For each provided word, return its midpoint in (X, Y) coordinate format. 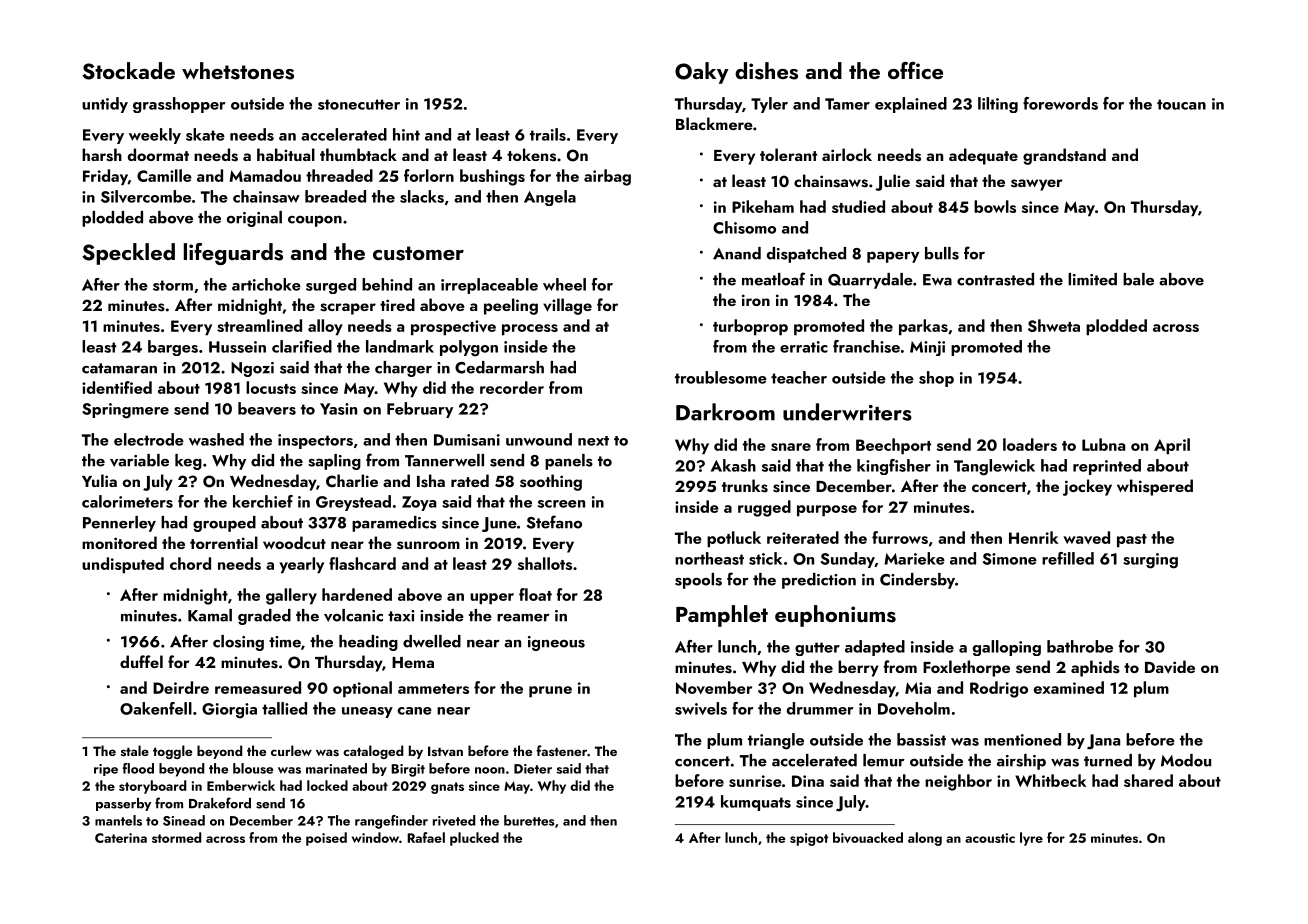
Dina (808, 781)
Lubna (1103, 444)
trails (548, 134)
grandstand (1064, 156)
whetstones (238, 71)
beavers (267, 408)
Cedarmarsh (499, 367)
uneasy (367, 712)
